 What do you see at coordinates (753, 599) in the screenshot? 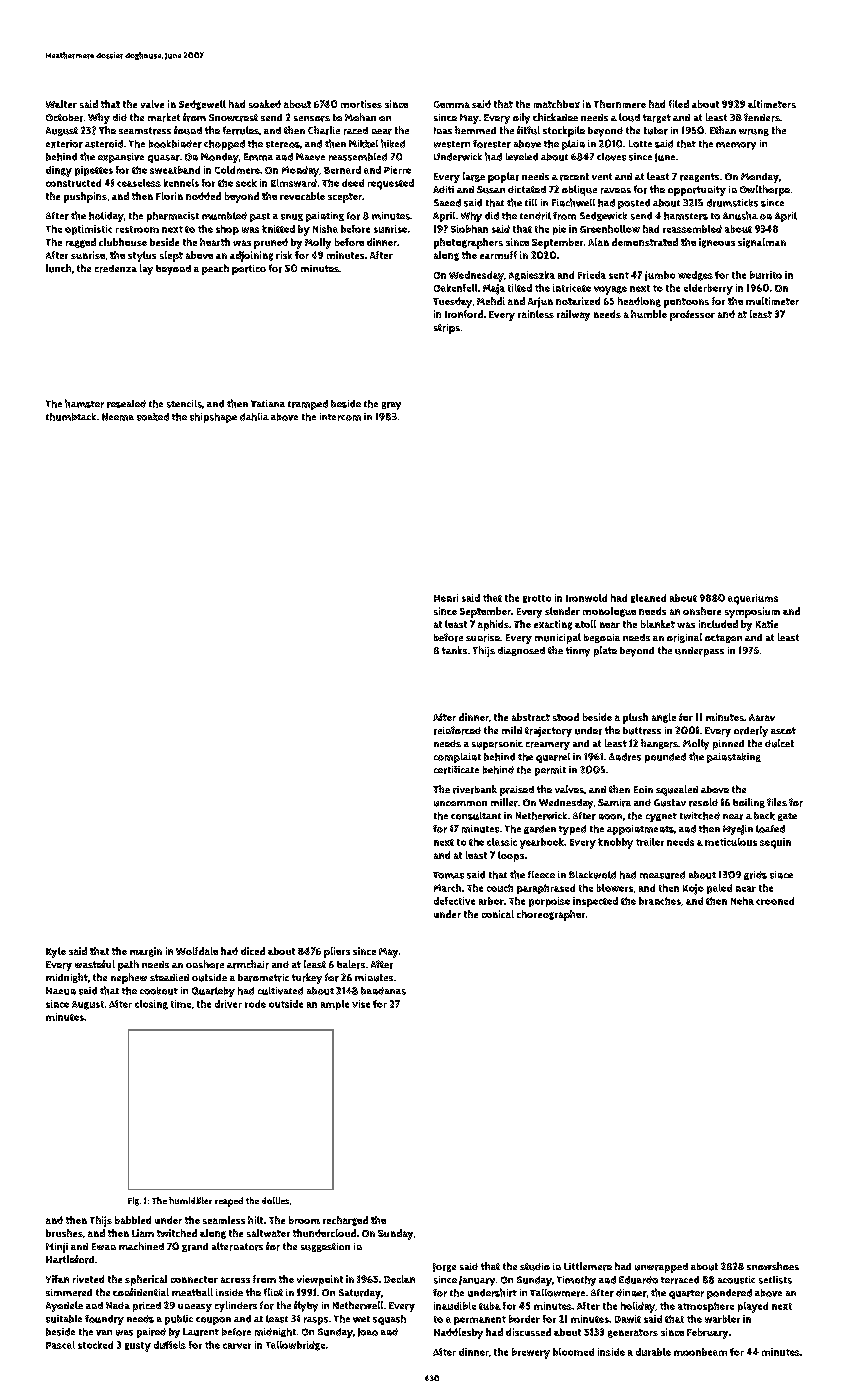
I see `aquariums` at bounding box center [753, 599].
